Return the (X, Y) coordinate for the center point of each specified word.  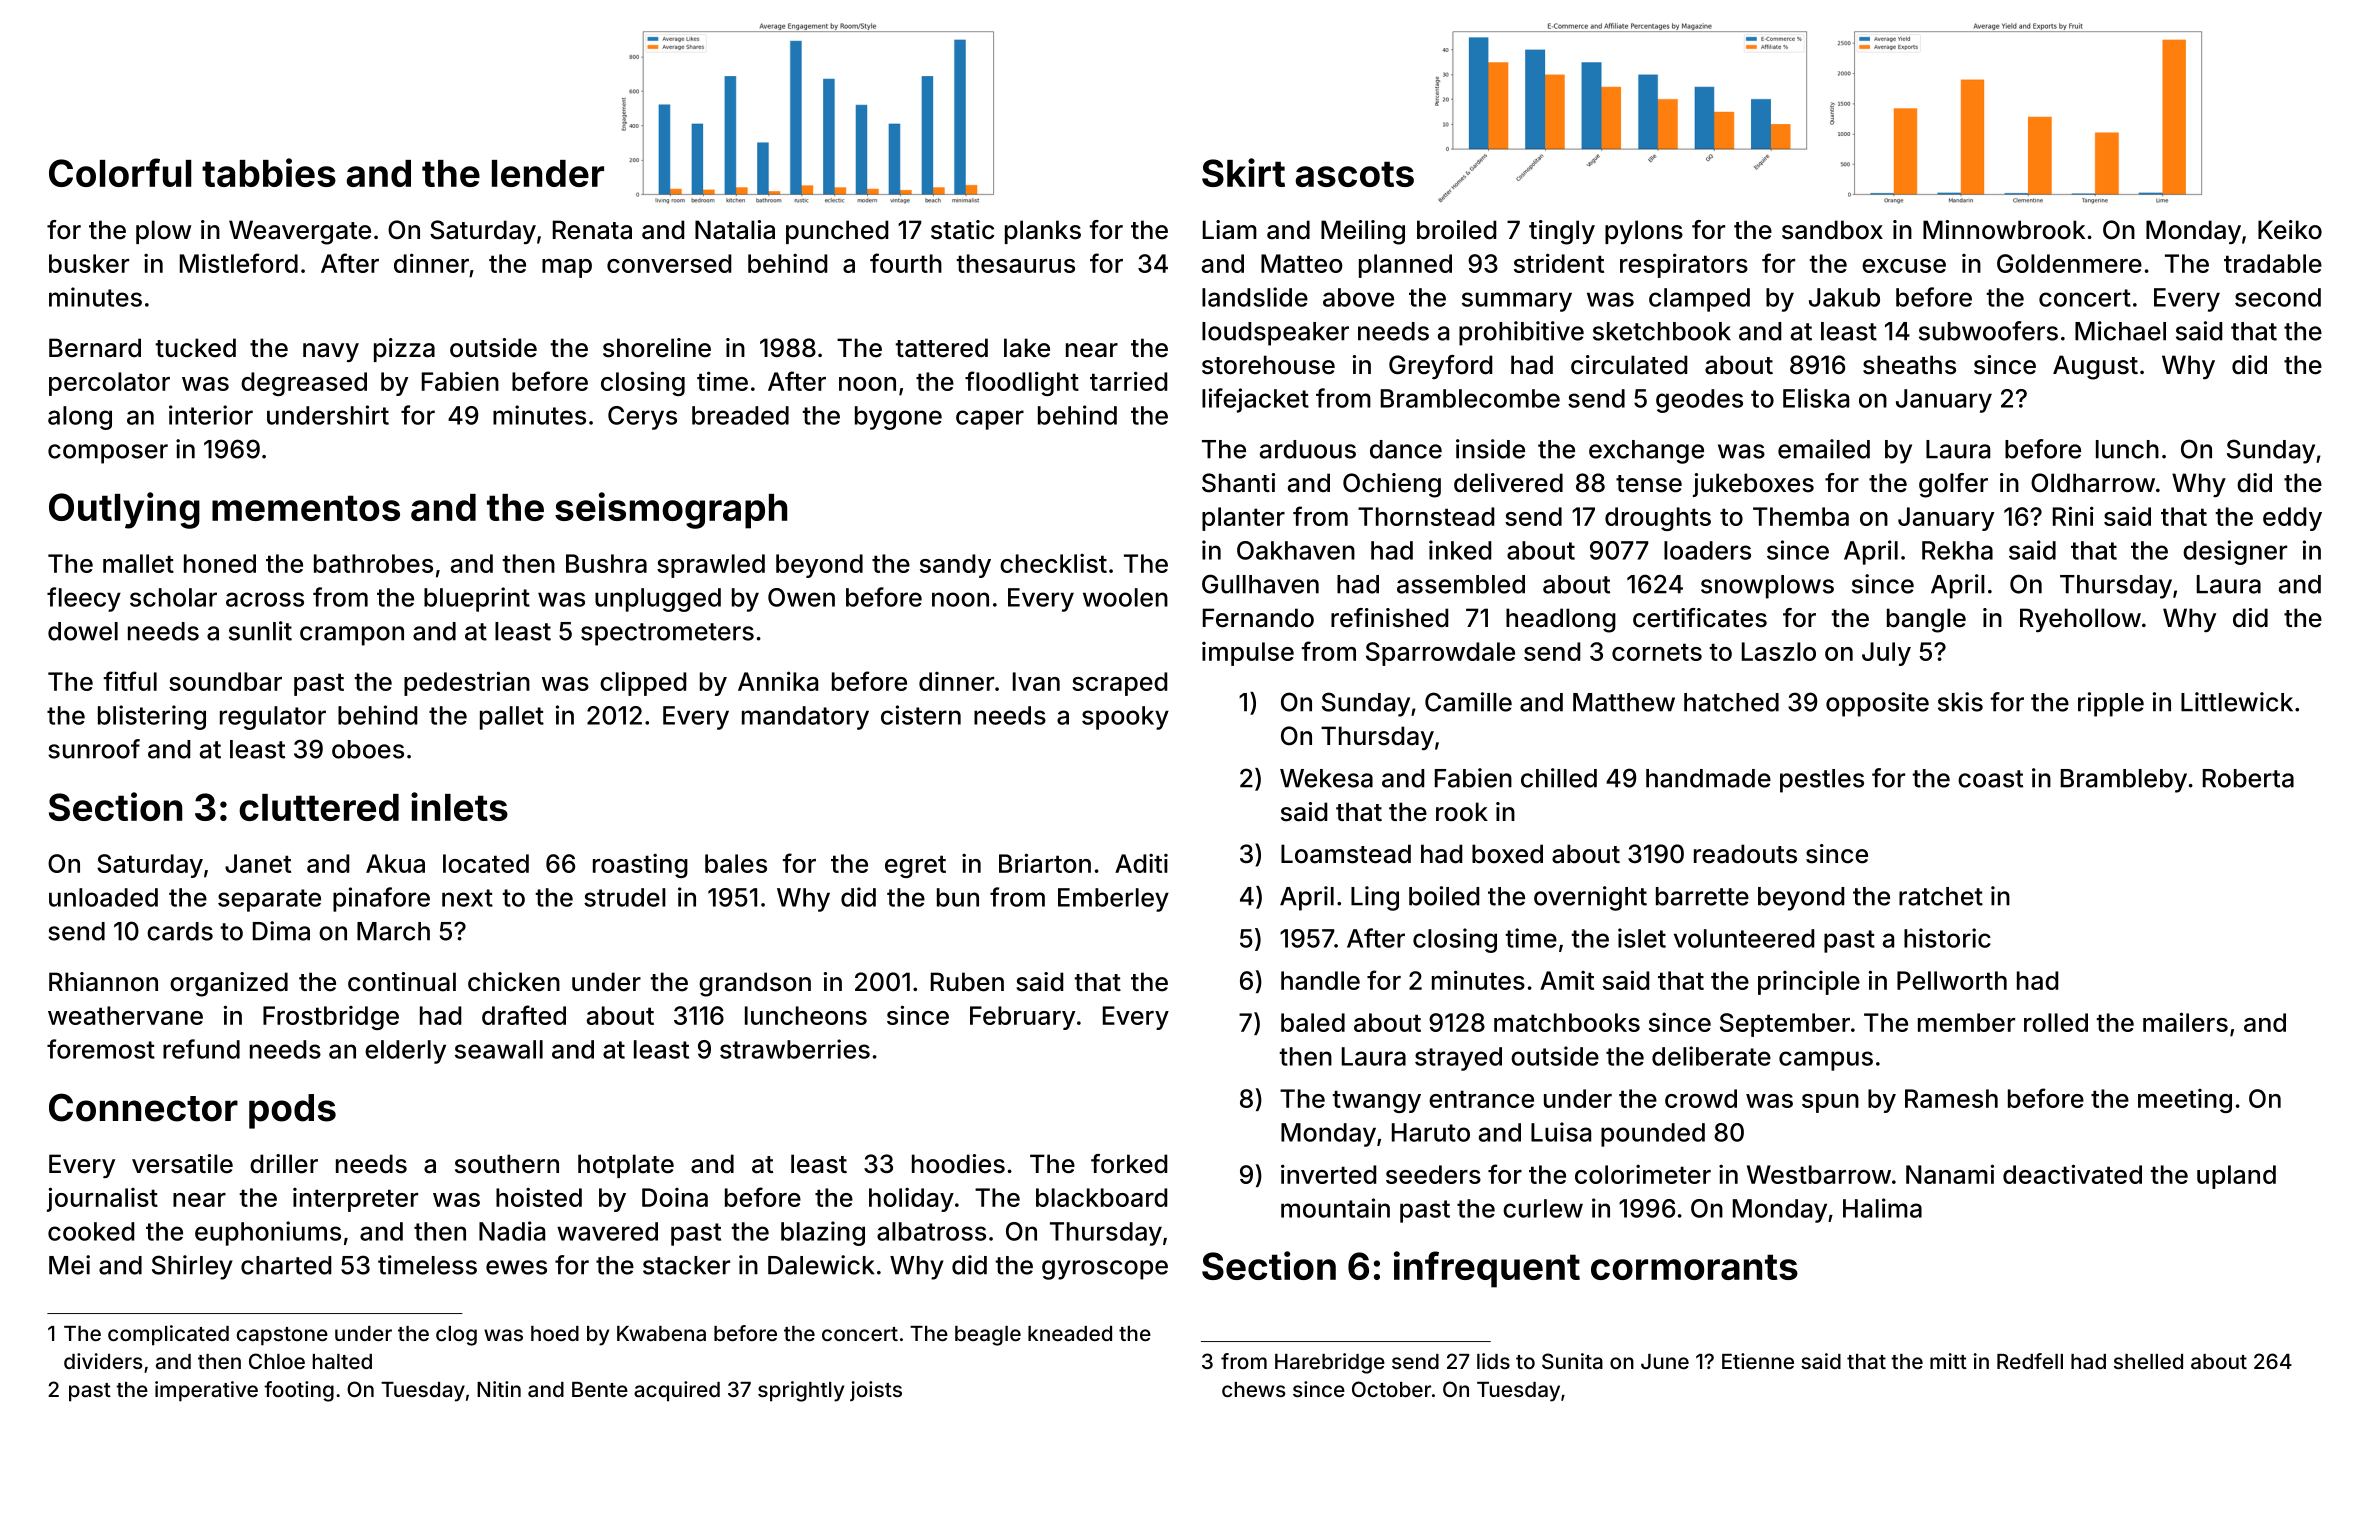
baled (1313, 1022)
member (1966, 1022)
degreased (304, 384)
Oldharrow (2093, 483)
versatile (182, 1164)
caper (990, 420)
